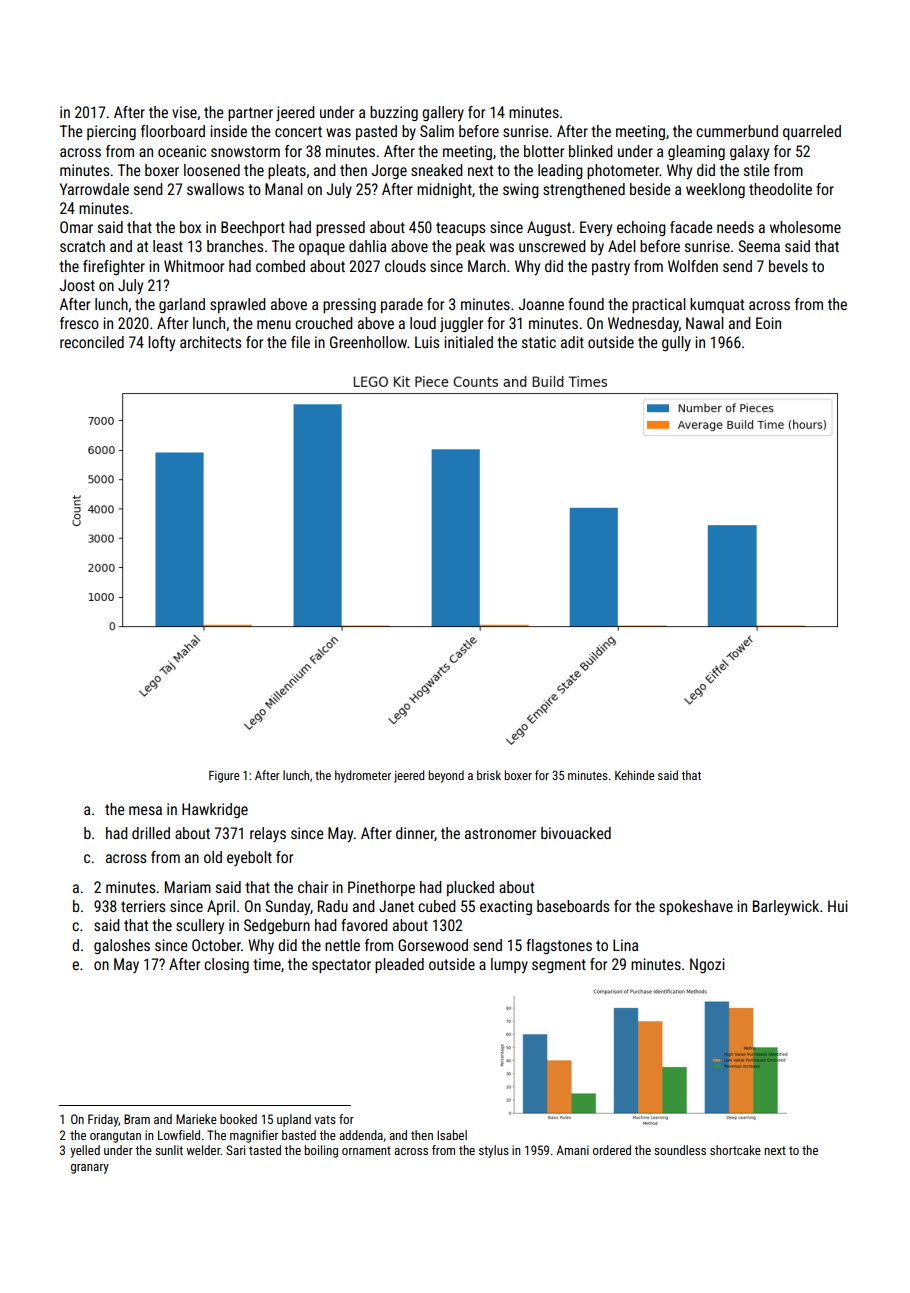  I want to click on reconciled, so click(92, 342).
